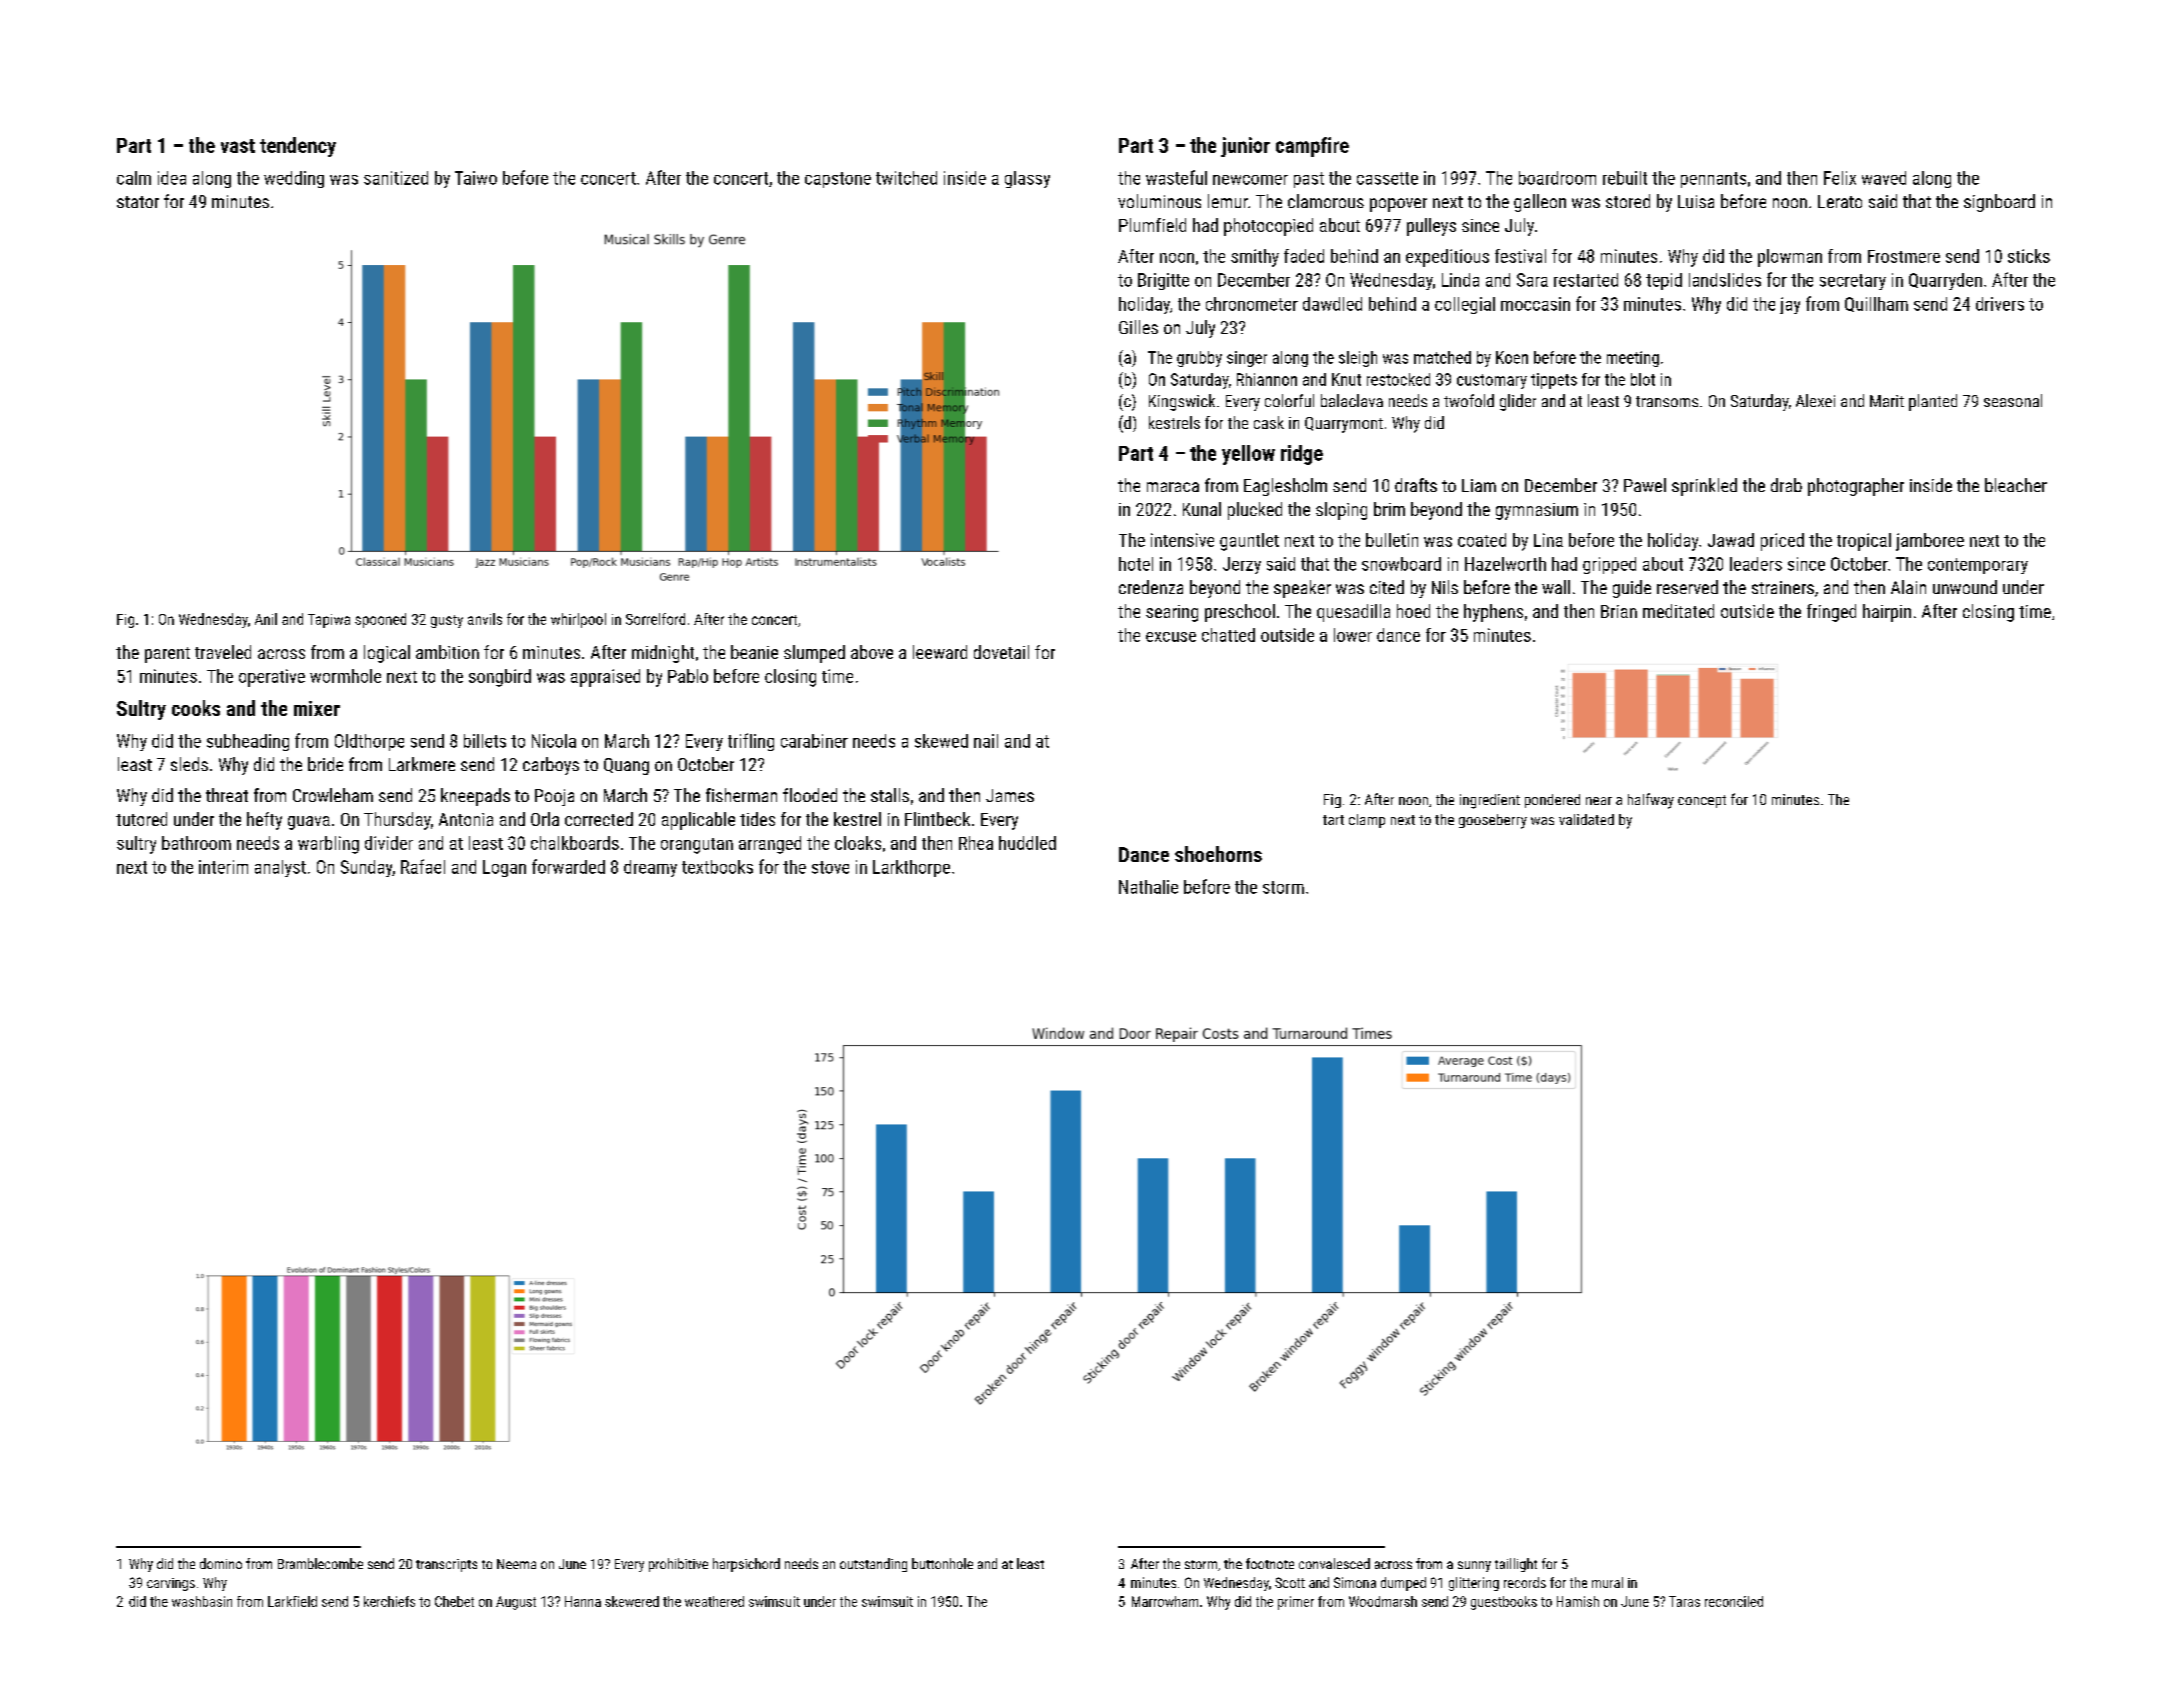  I want to click on Chebet, so click(454, 1601).
